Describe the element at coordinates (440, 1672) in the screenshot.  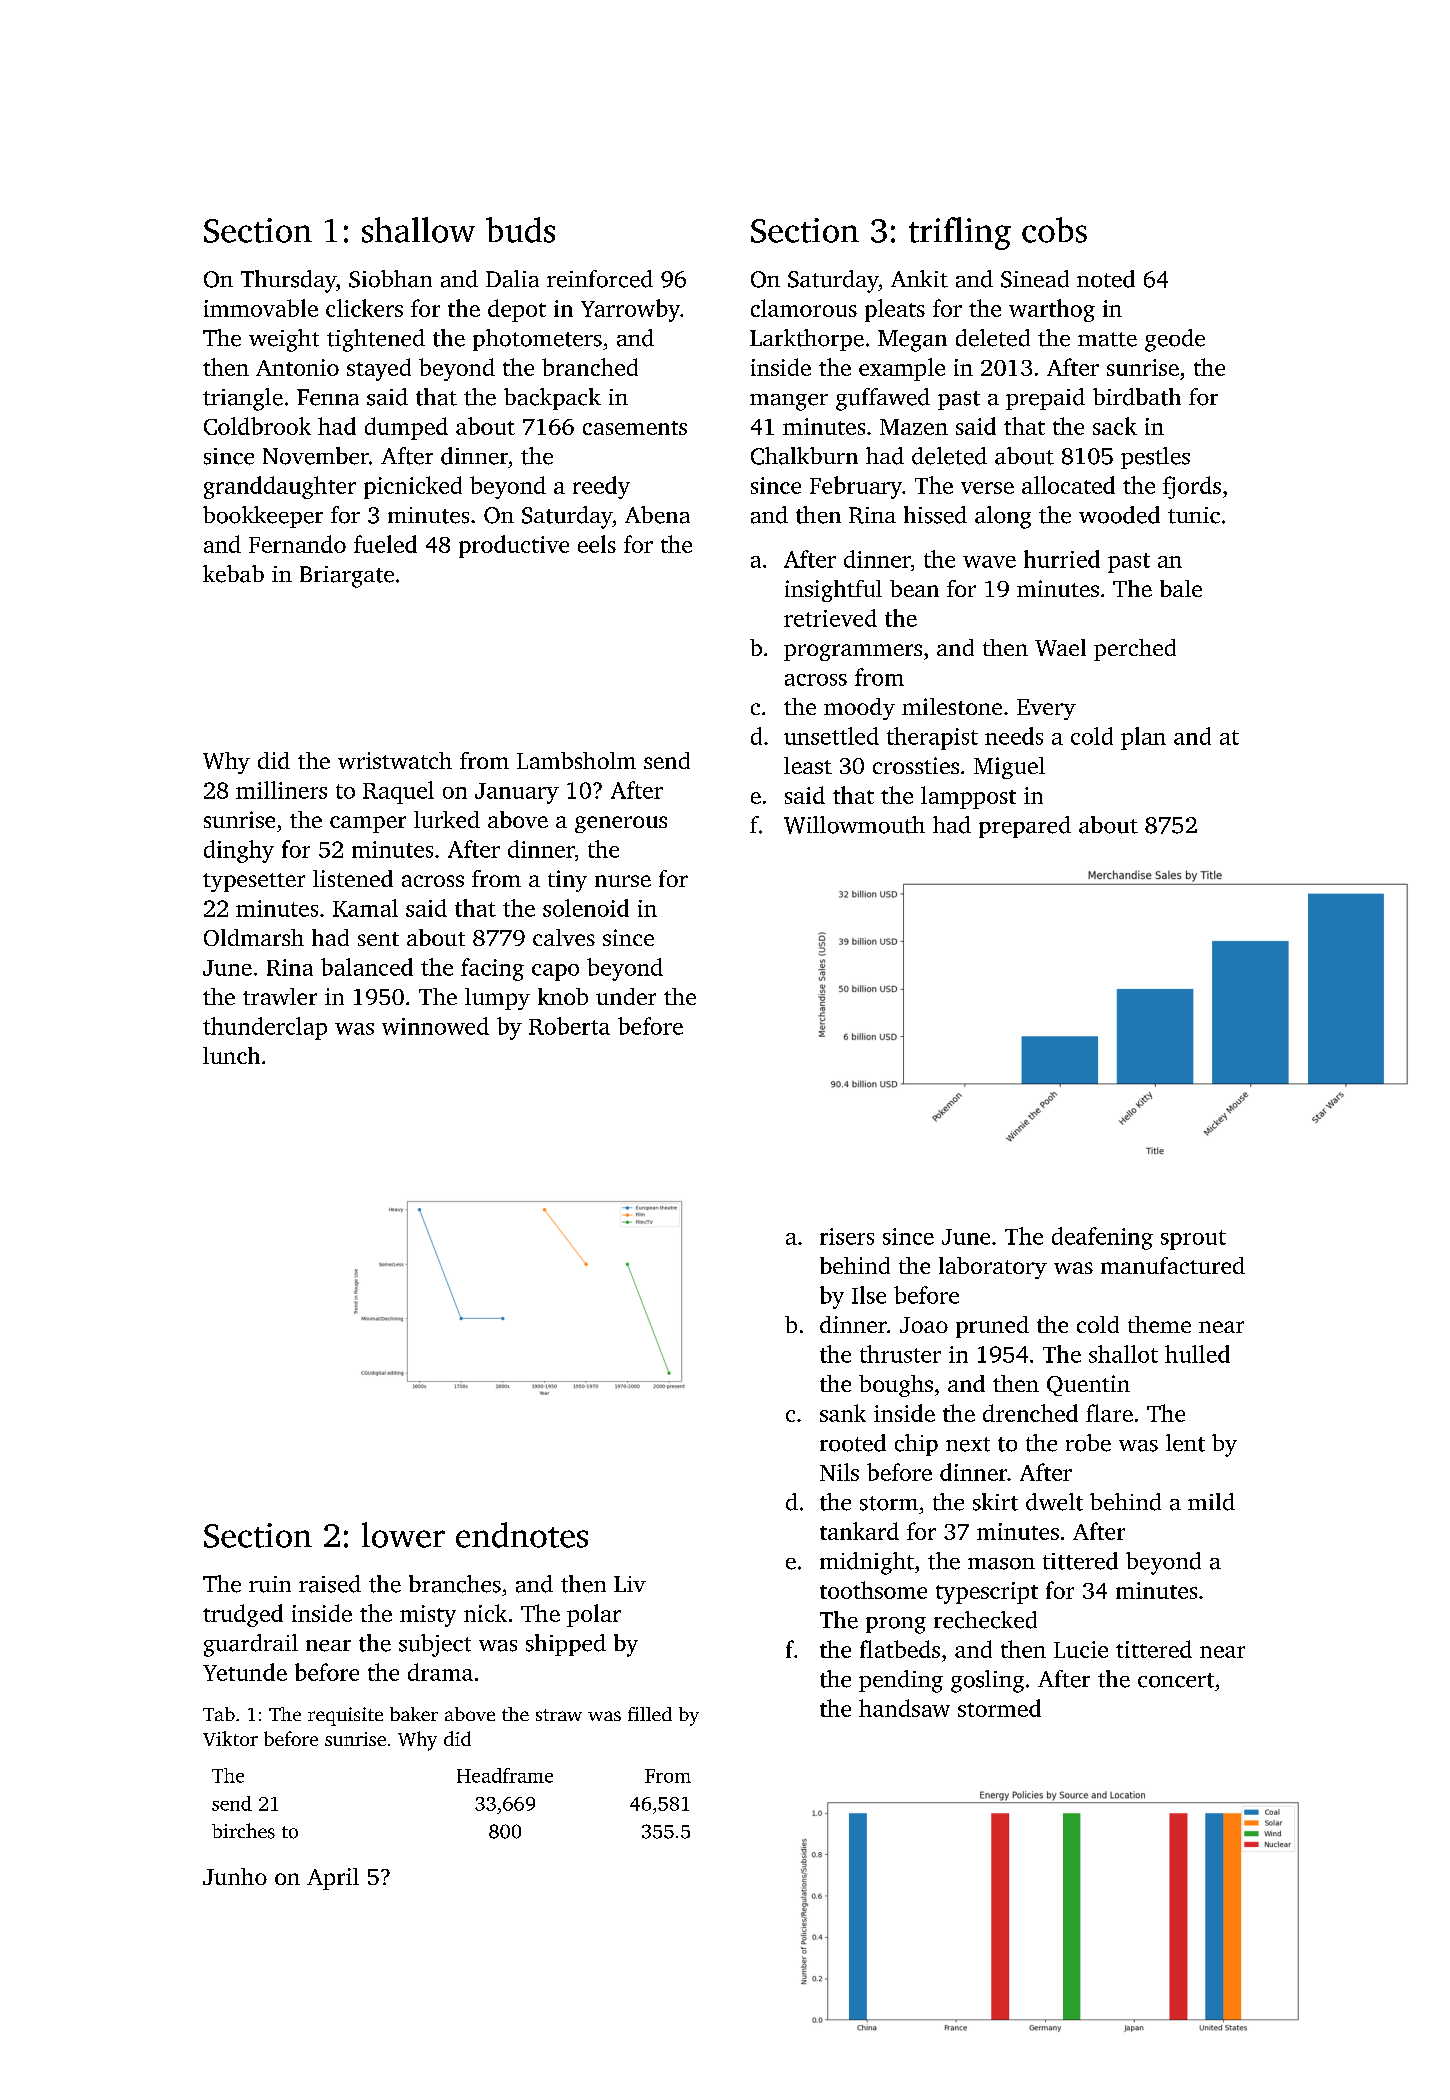
I see `drama` at that location.
